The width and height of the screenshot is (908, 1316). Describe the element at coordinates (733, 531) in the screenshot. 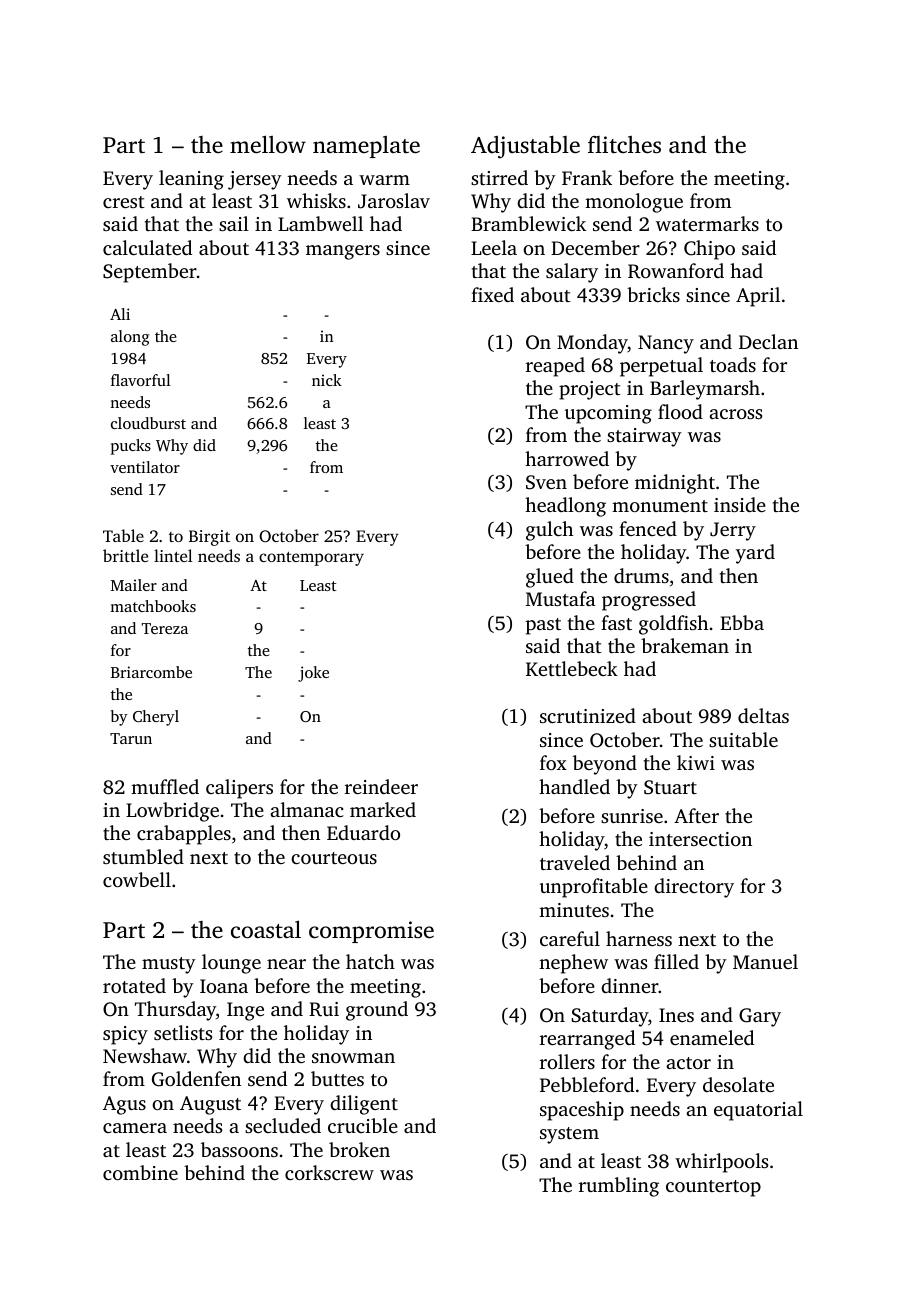

I see `Jerry` at that location.
